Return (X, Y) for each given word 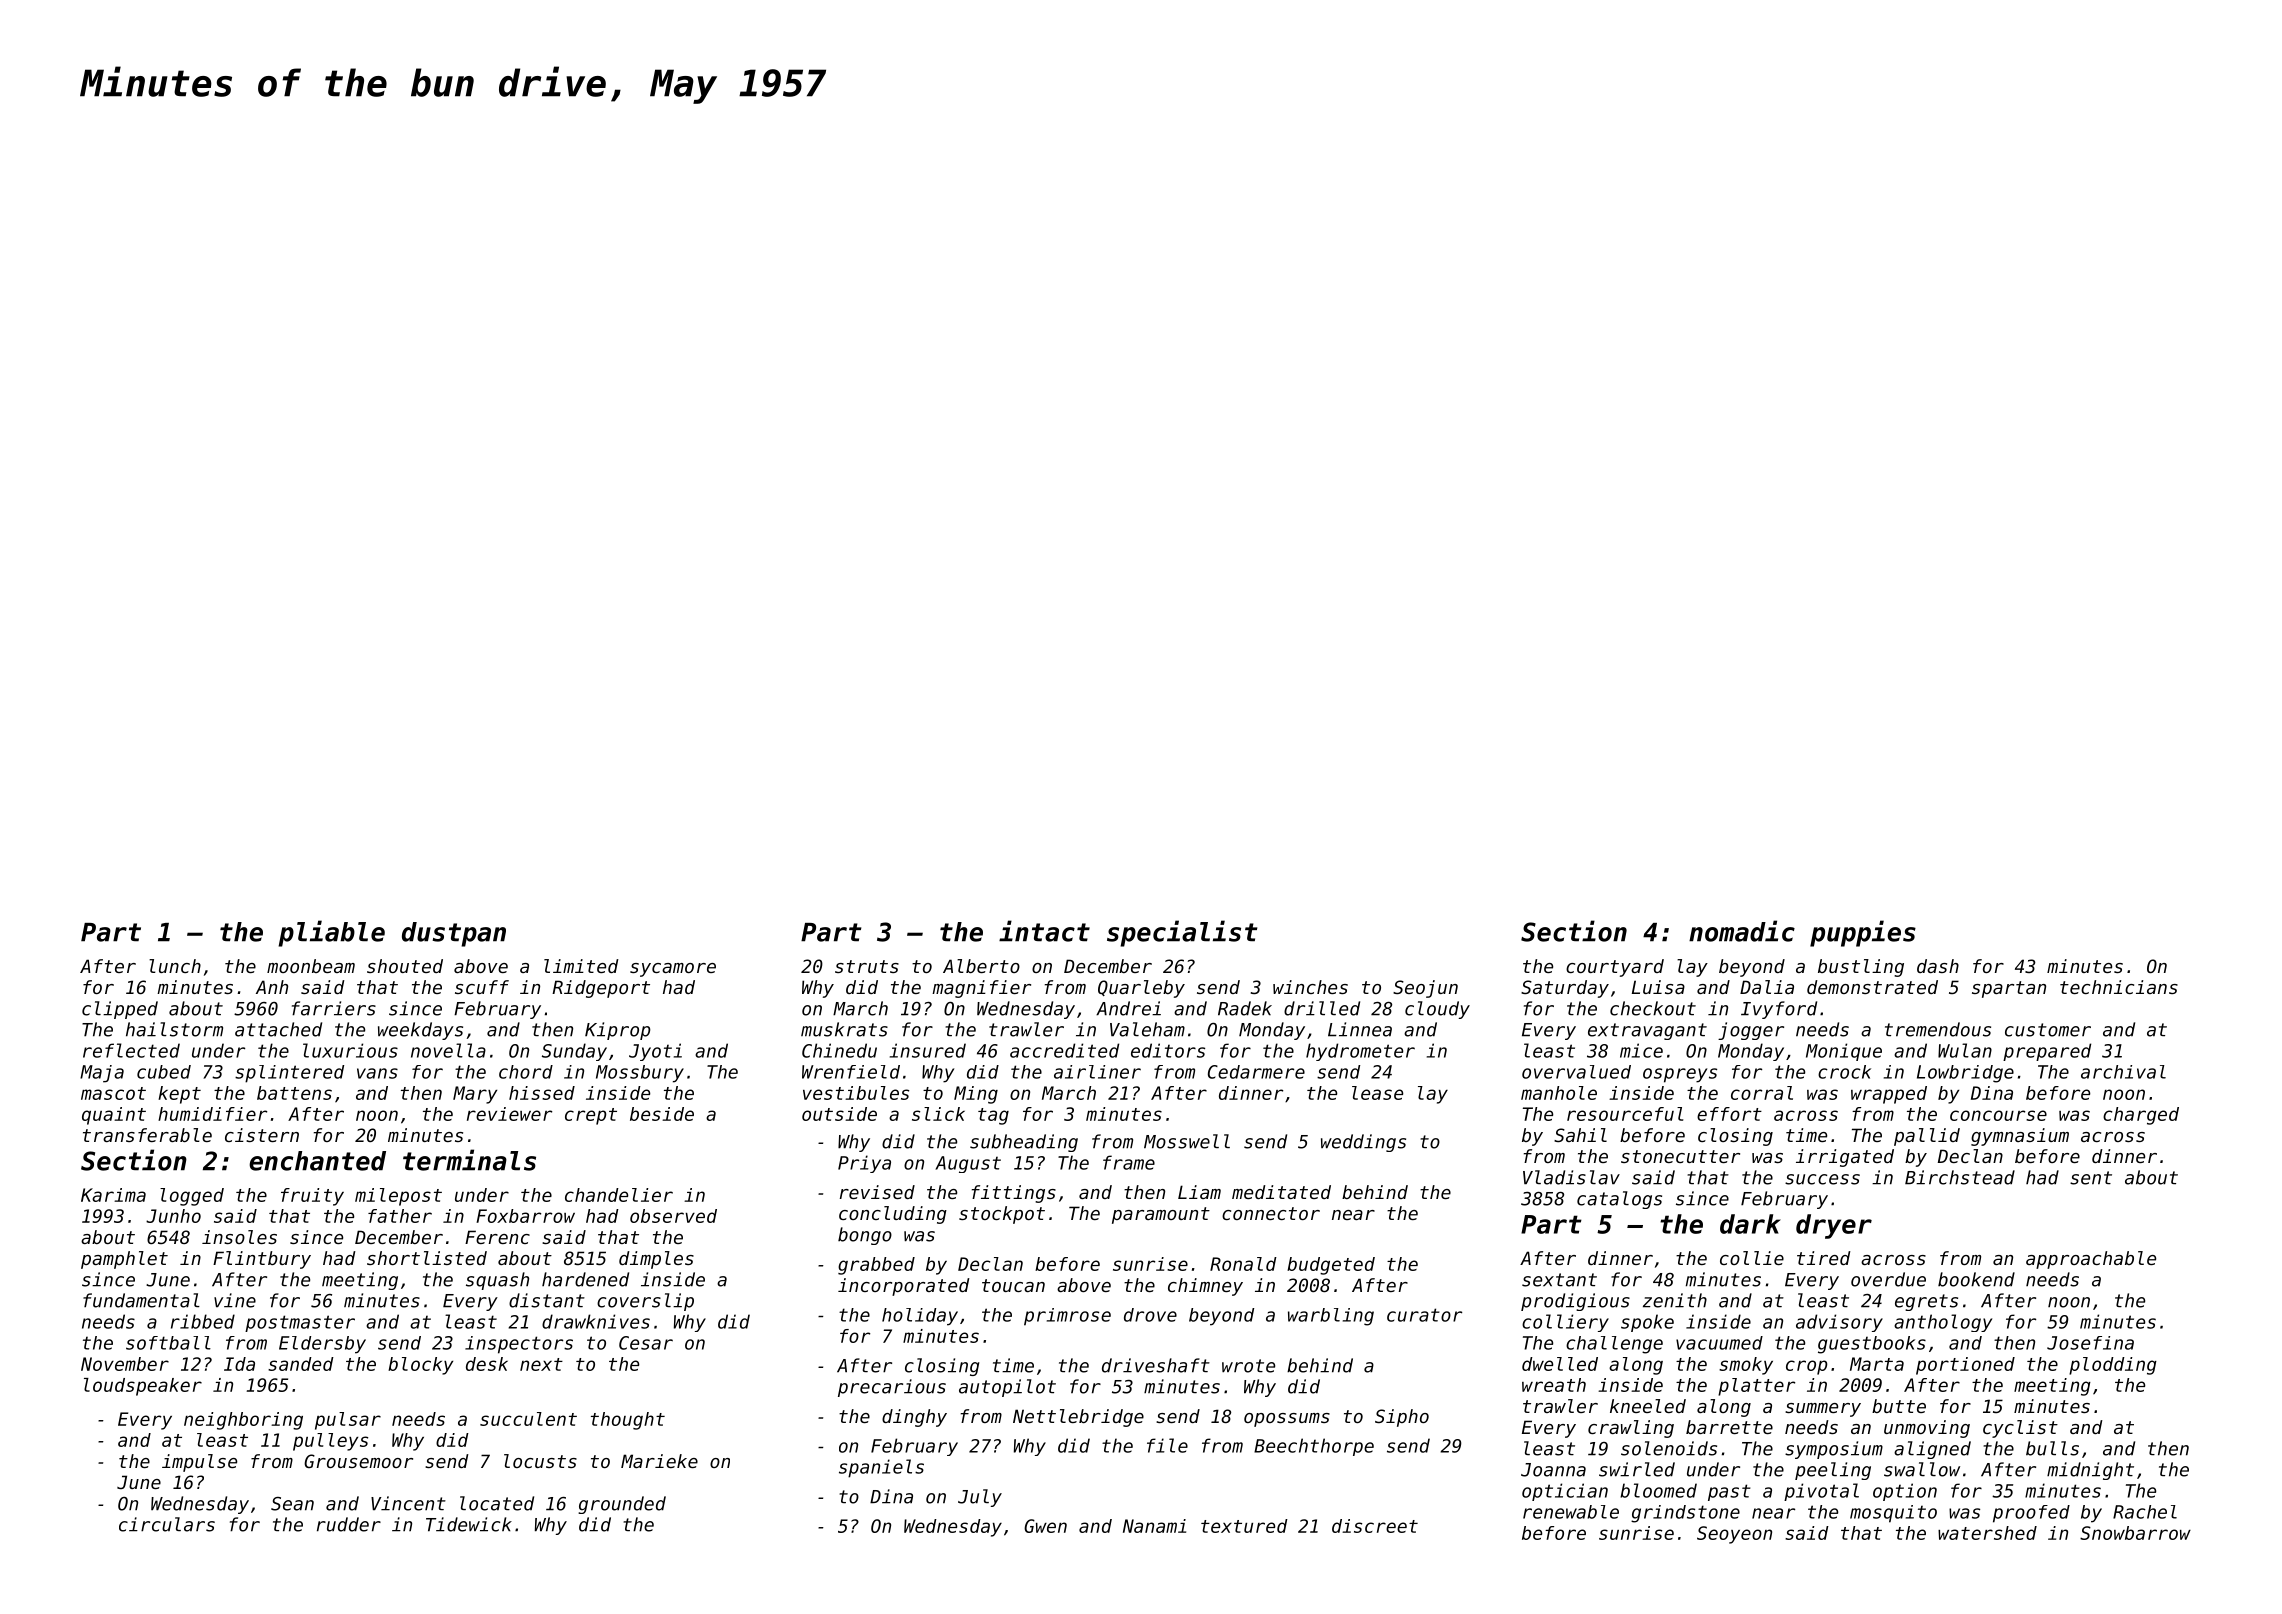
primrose (1067, 1317)
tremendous (1938, 1029)
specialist (1182, 933)
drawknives (596, 1321)
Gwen (1045, 1526)
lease (1377, 1093)
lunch (175, 966)
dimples (656, 1260)
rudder (349, 1524)
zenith (1675, 1300)
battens (294, 1093)
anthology (1943, 1323)
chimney (1205, 1287)
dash (1938, 966)
